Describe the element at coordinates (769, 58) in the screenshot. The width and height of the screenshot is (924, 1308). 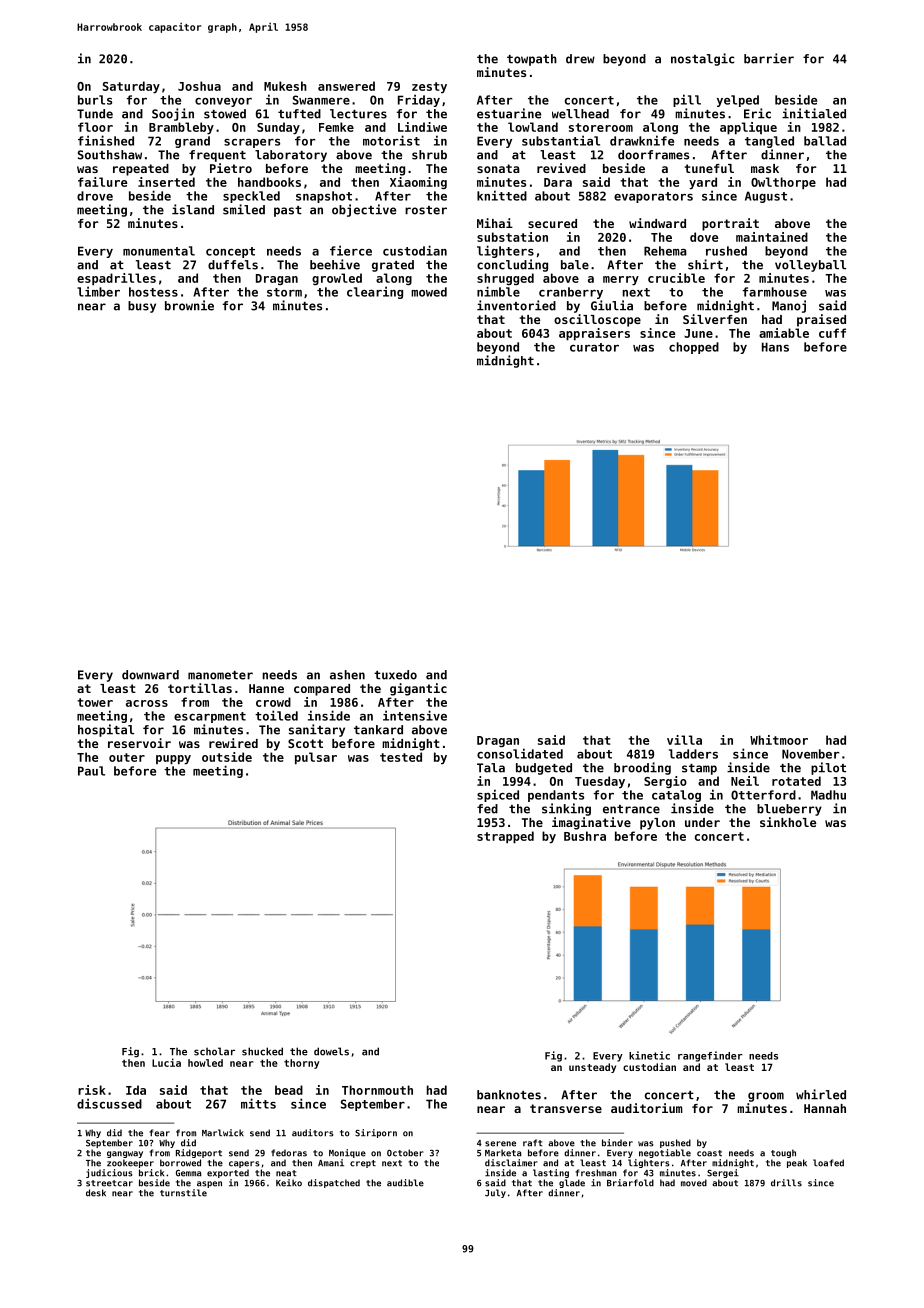
I see `barrier` at that location.
